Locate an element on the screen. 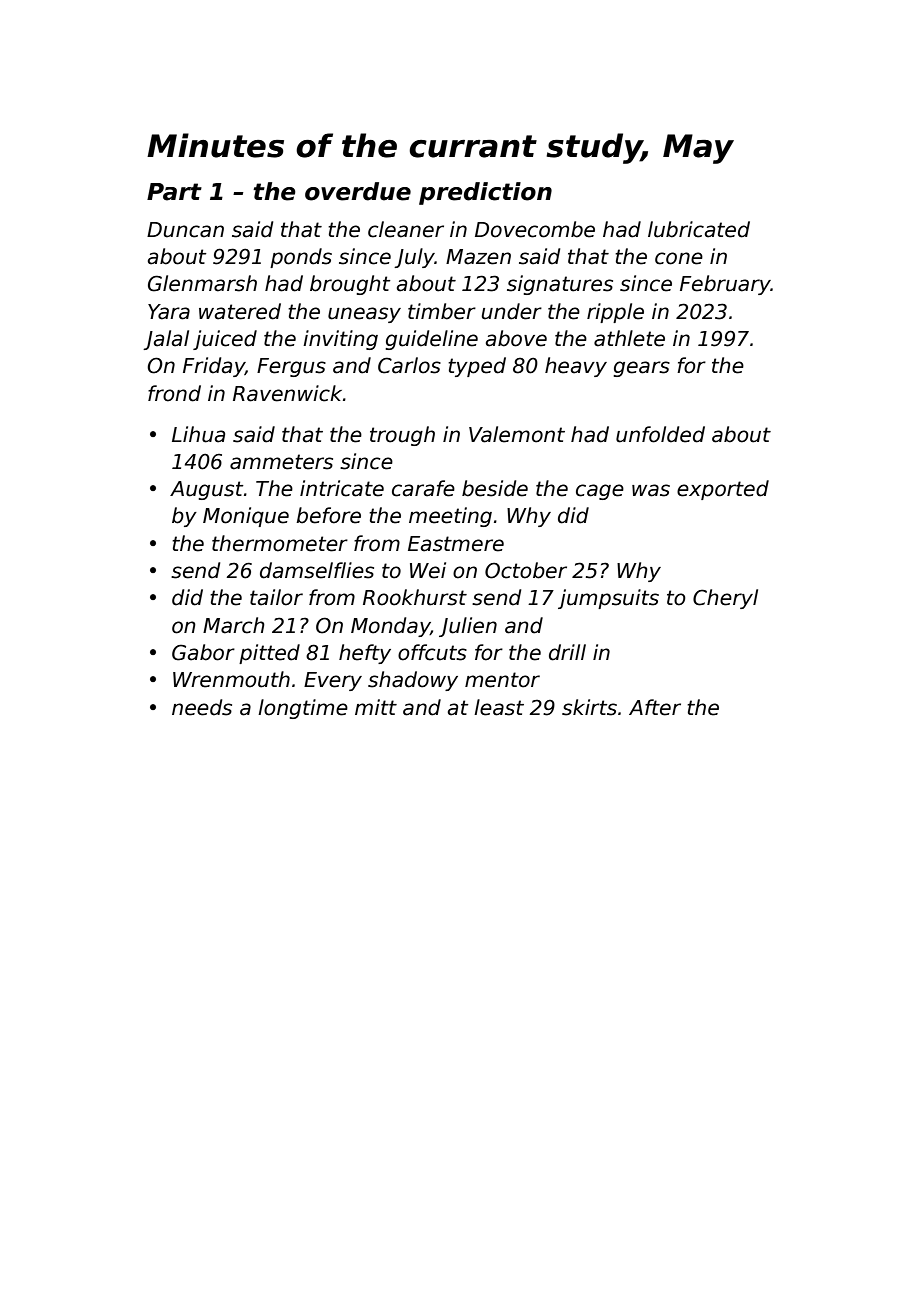  Monique is located at coordinates (246, 517).
